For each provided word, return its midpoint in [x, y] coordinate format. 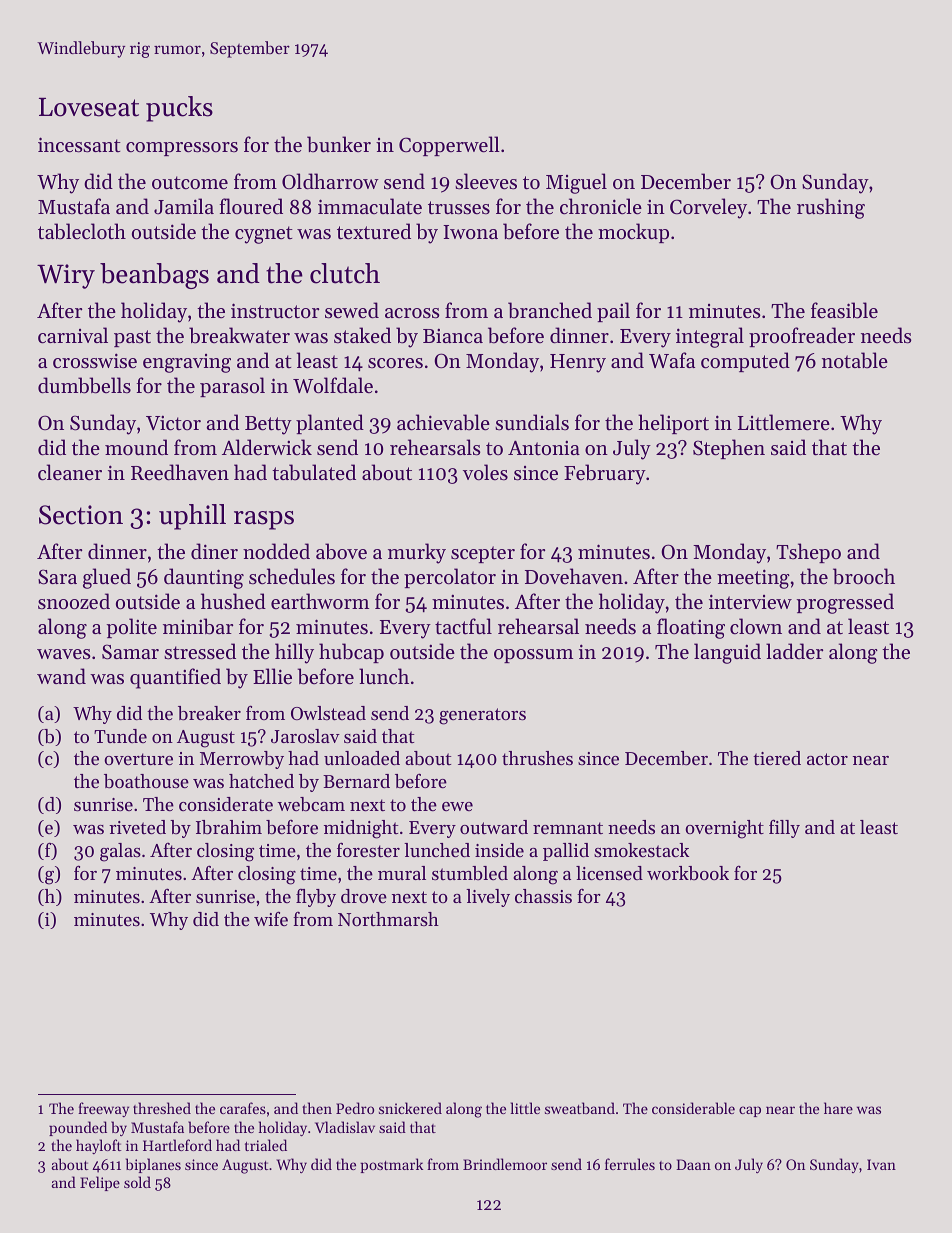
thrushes [537, 758]
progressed [845, 603]
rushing [831, 208]
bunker [339, 144]
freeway [103, 1109]
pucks [179, 109]
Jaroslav [305, 736]
